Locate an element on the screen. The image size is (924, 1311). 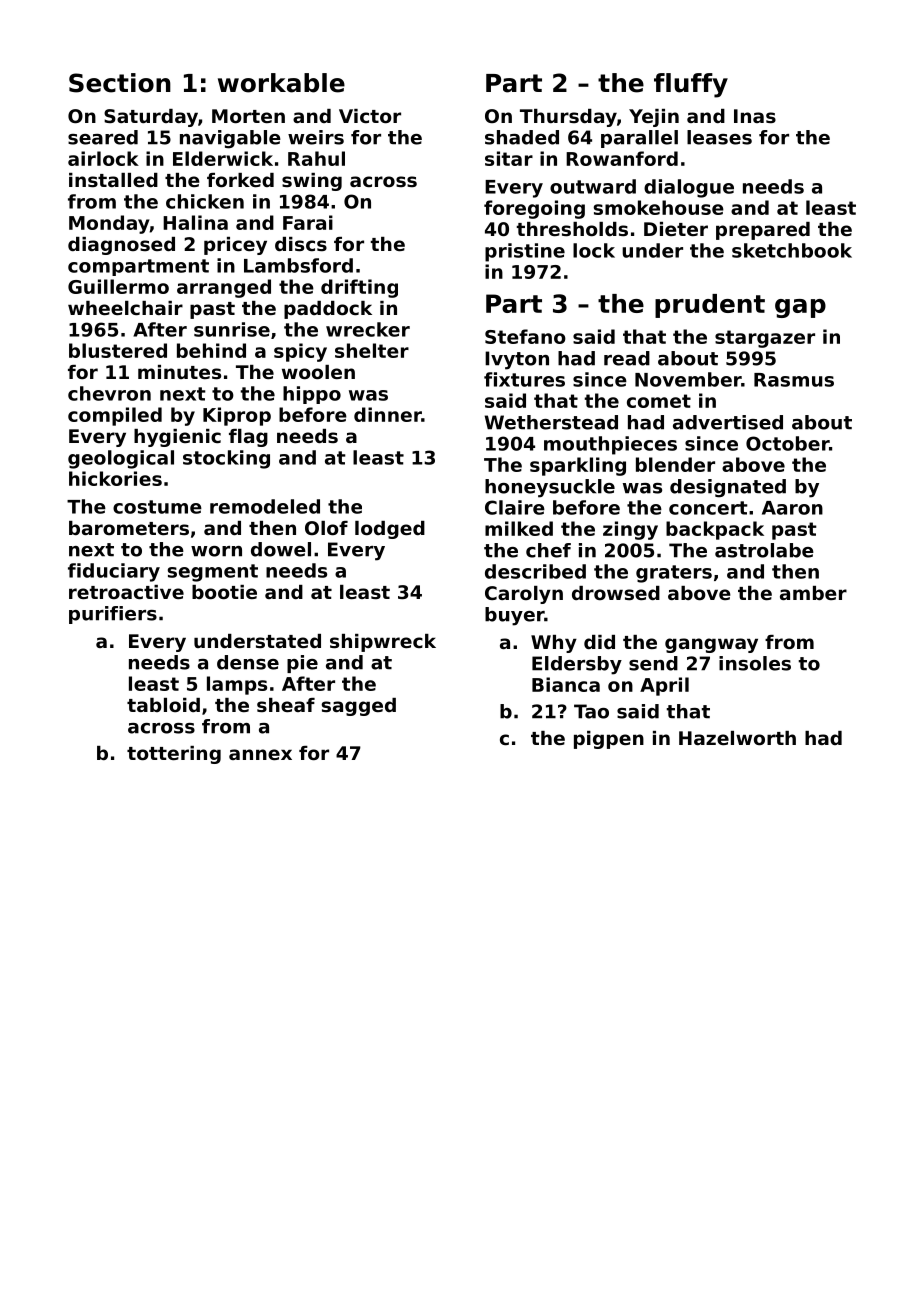
woolen is located at coordinates (318, 372).
